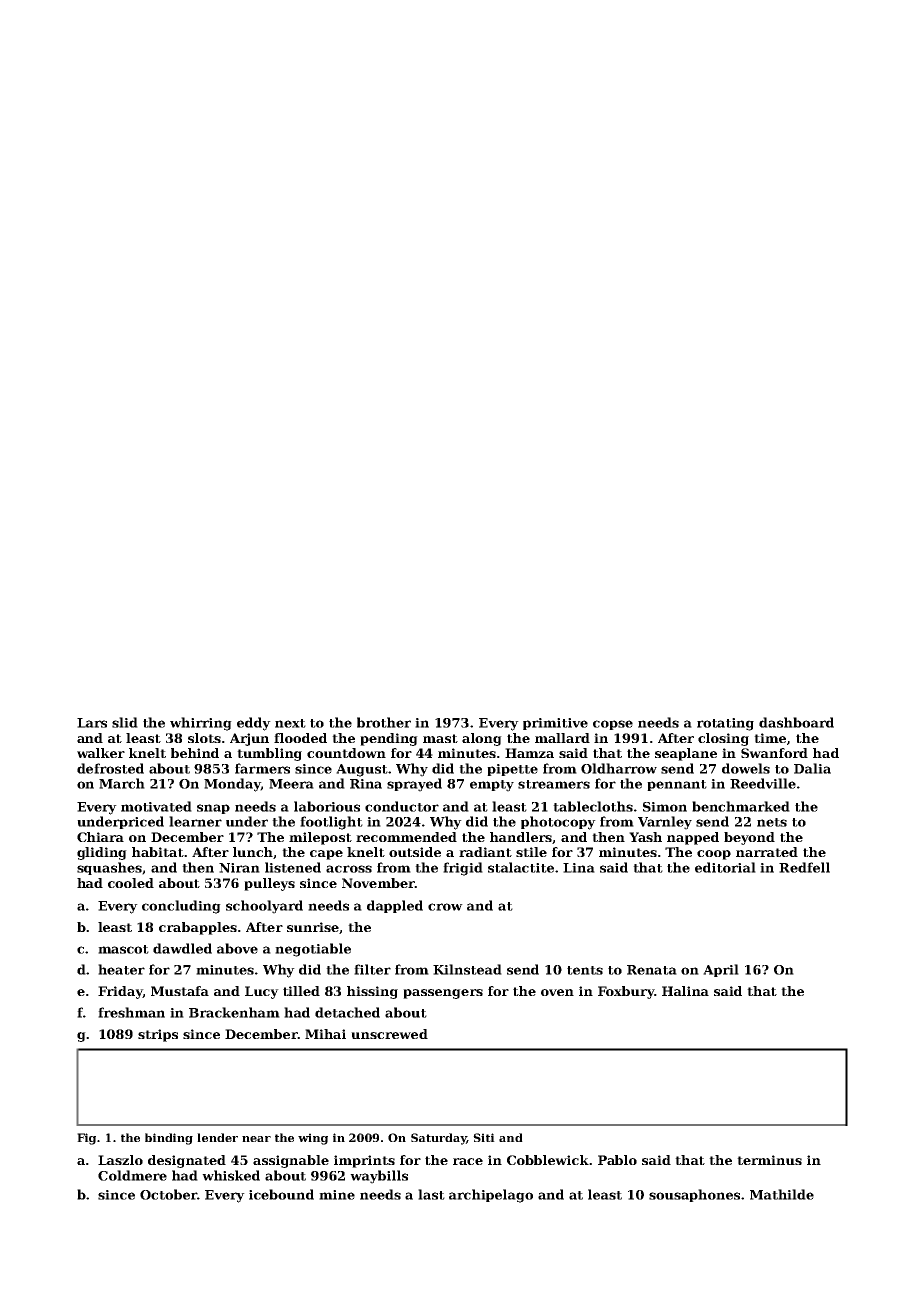  What do you see at coordinates (256, 1139) in the document?
I see `near` at bounding box center [256, 1139].
